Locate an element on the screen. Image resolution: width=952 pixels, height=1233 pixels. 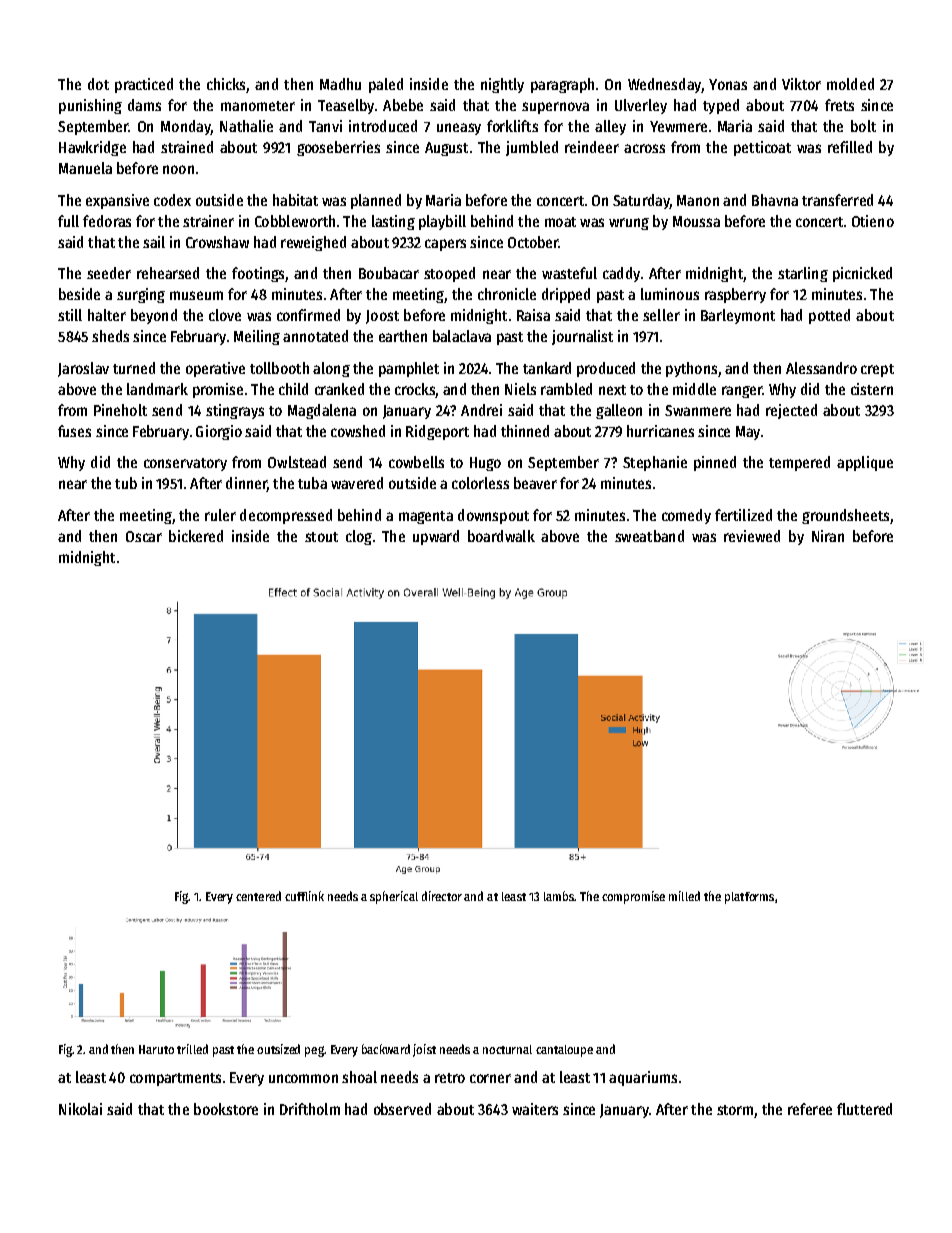
Niran is located at coordinates (828, 536).
